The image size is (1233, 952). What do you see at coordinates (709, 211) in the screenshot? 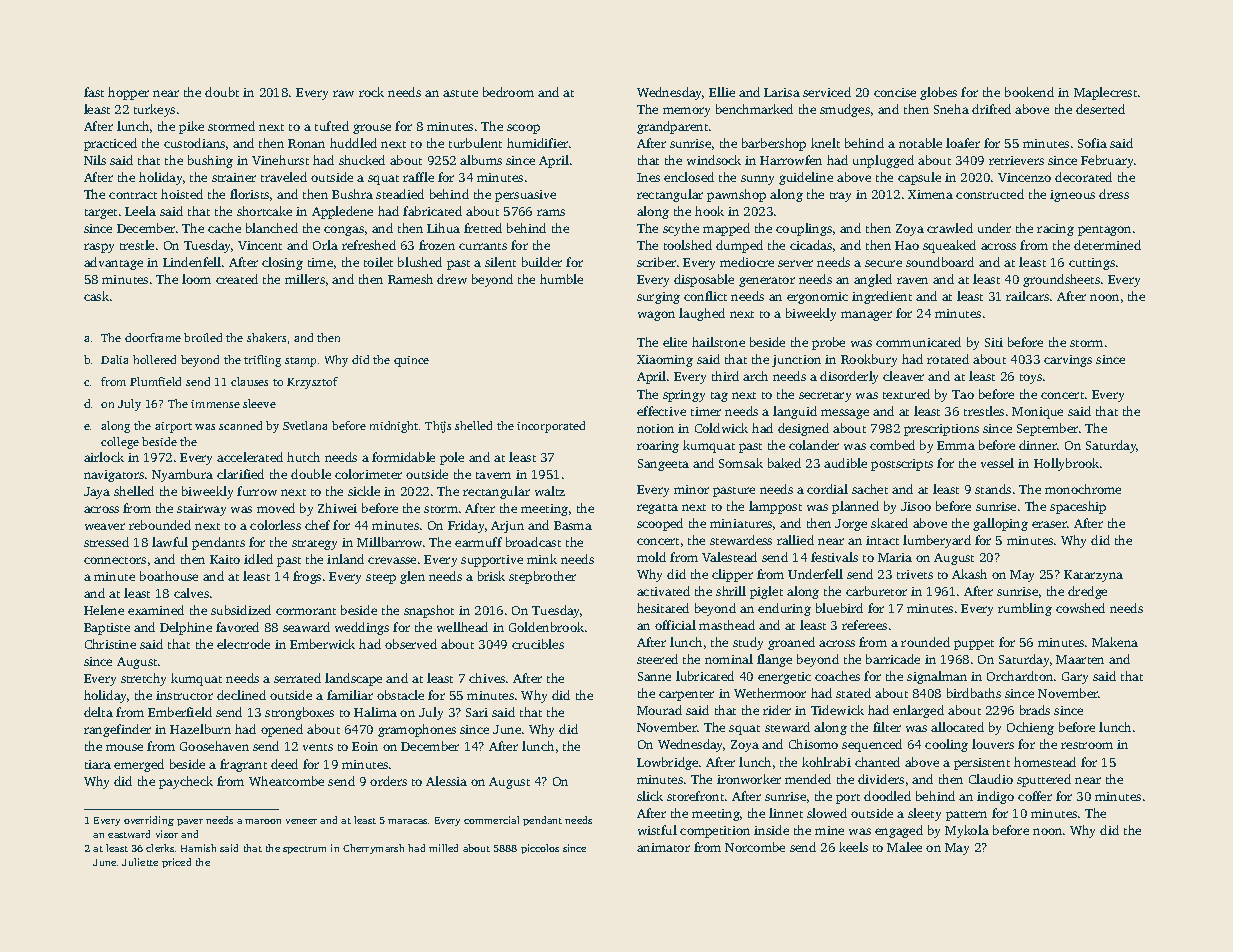
I see `hook` at bounding box center [709, 211].
